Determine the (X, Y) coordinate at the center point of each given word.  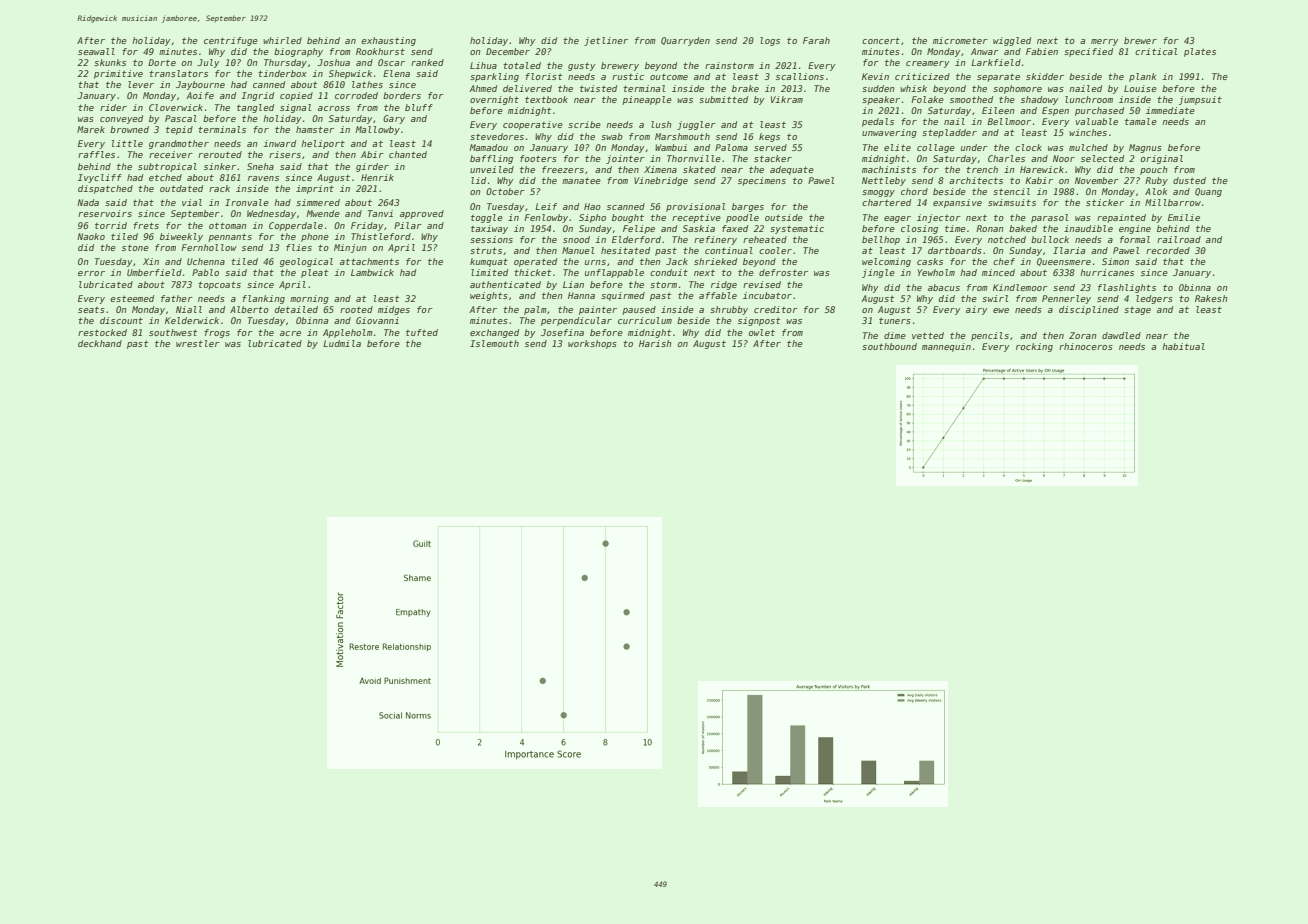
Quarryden (685, 41)
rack (219, 188)
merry (1104, 42)
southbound (889, 346)
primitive (118, 74)
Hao (592, 206)
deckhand (100, 343)
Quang (1208, 192)
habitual (1183, 346)
